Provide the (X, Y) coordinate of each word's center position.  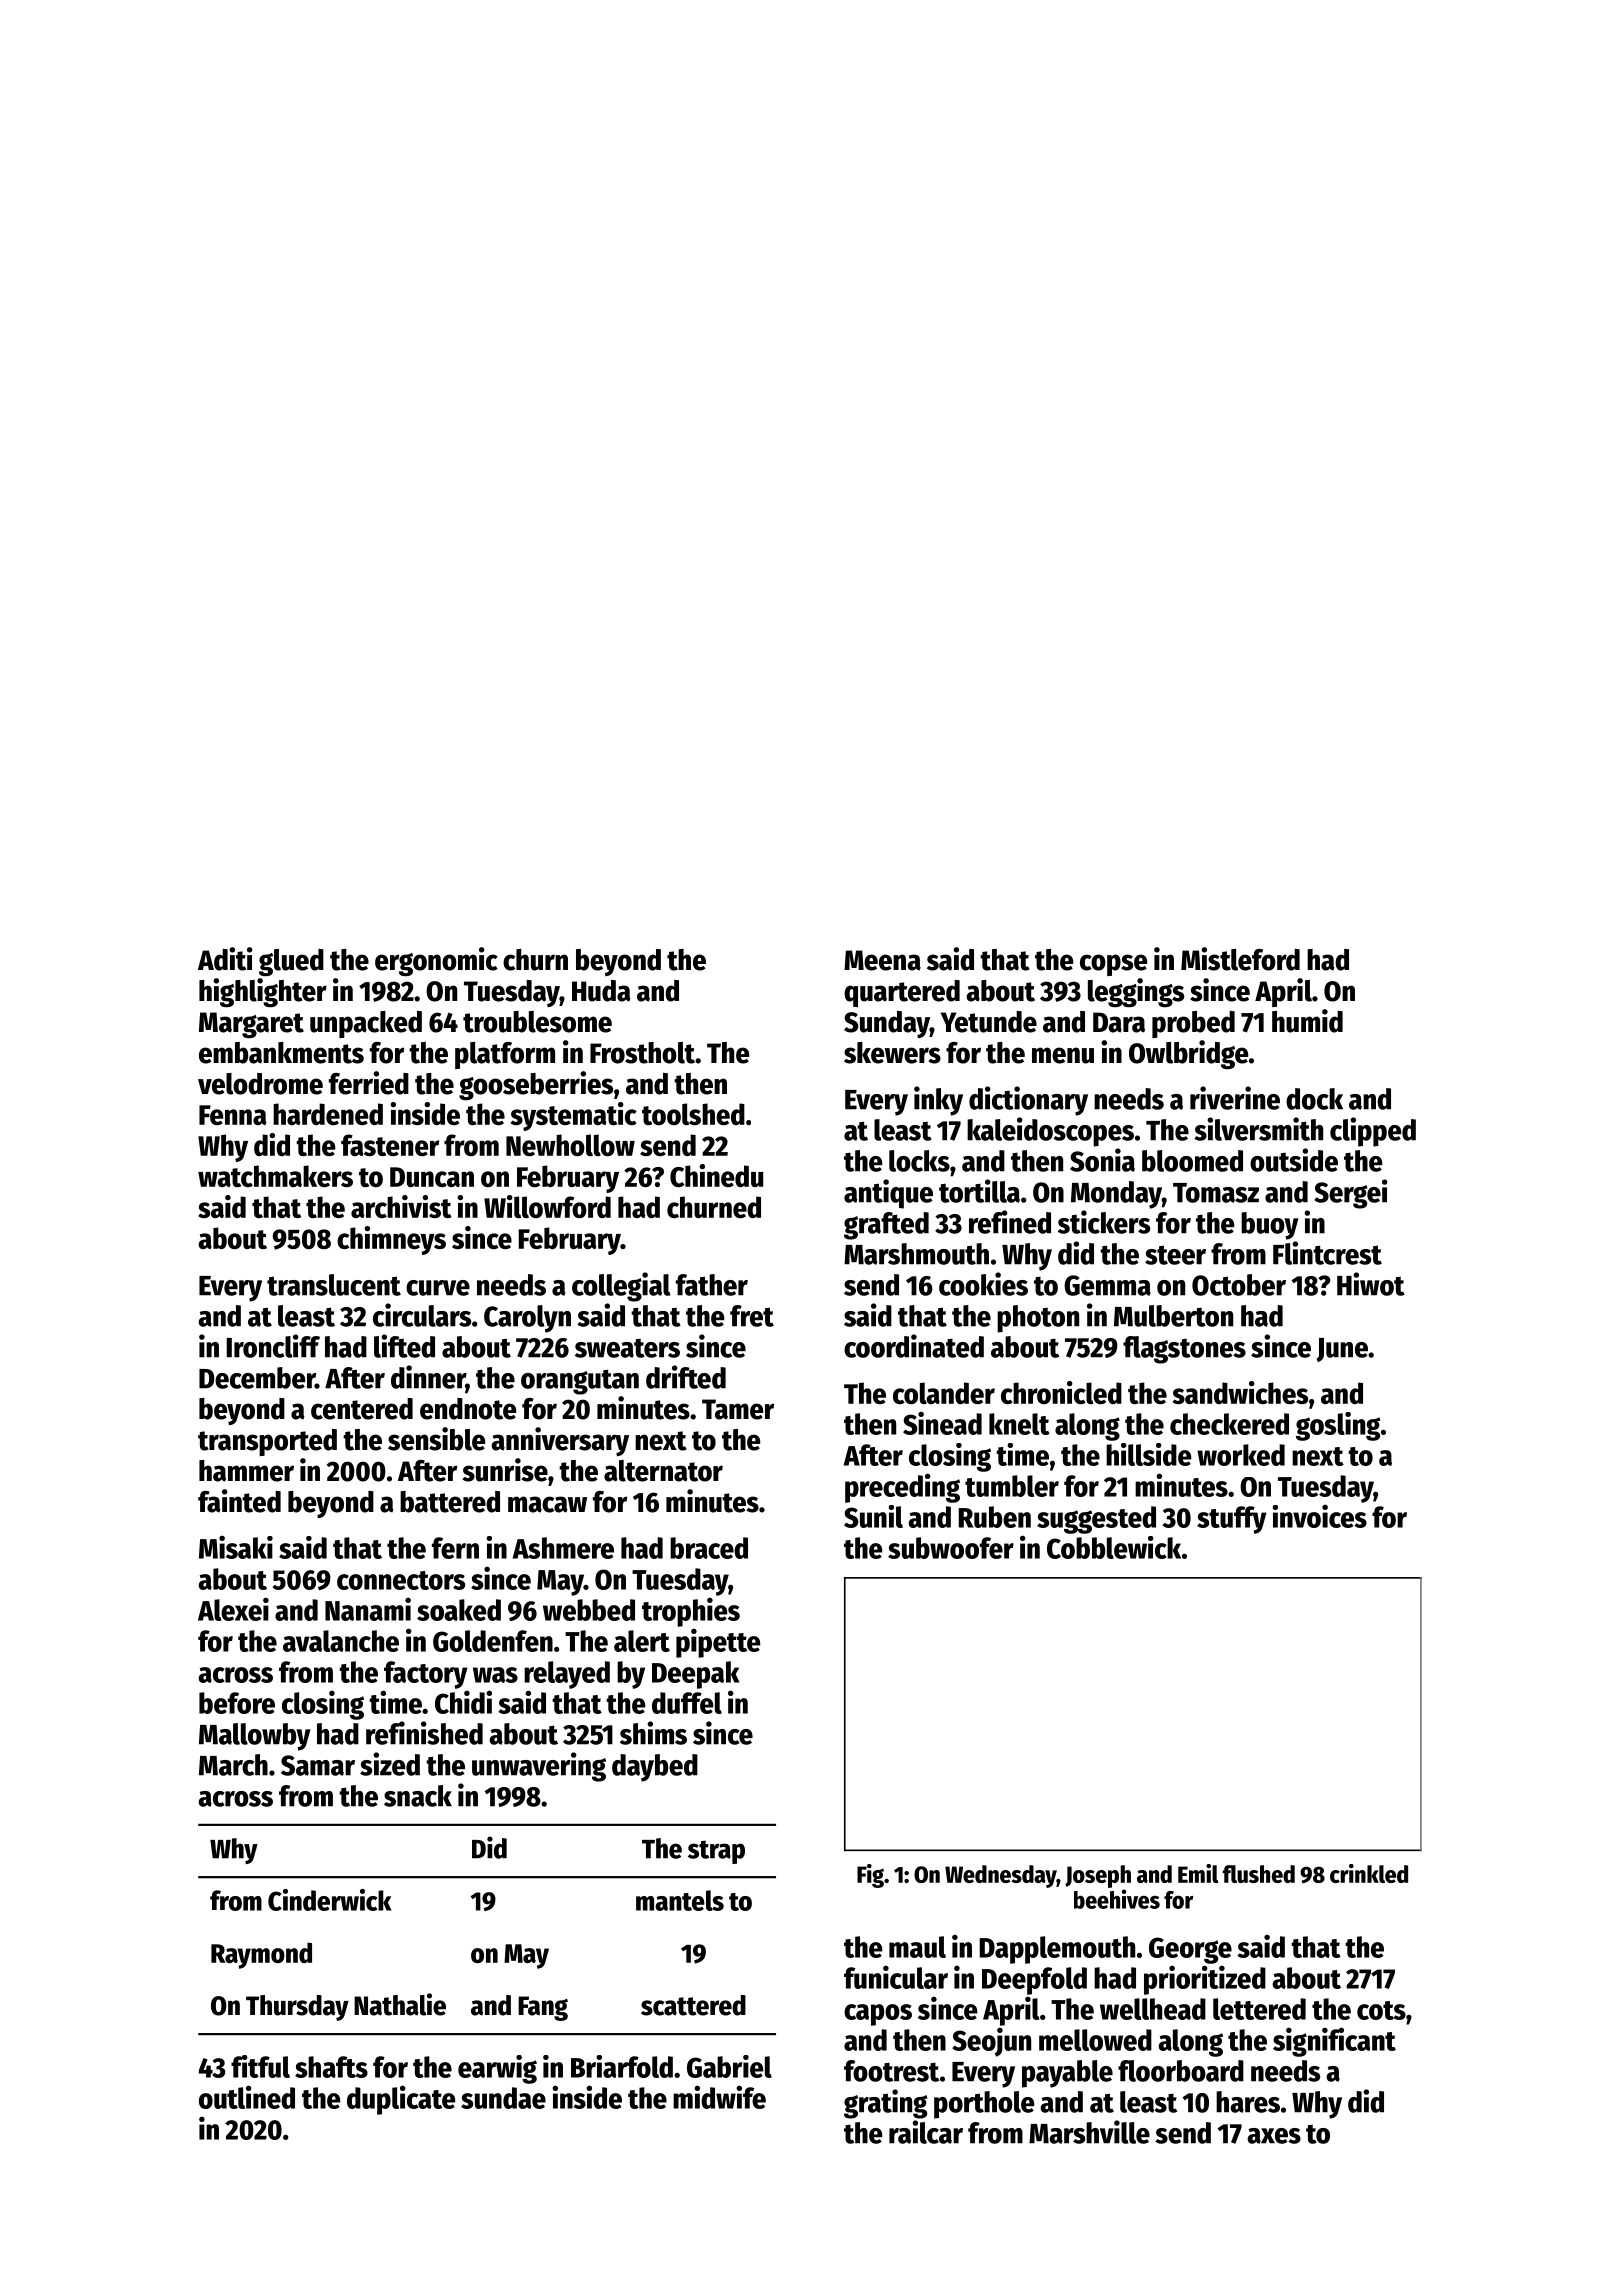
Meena (882, 960)
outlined (247, 2097)
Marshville (1089, 2132)
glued (291, 962)
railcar (926, 2132)
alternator (663, 1471)
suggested (1096, 1520)
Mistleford (1240, 959)
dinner (428, 1378)
